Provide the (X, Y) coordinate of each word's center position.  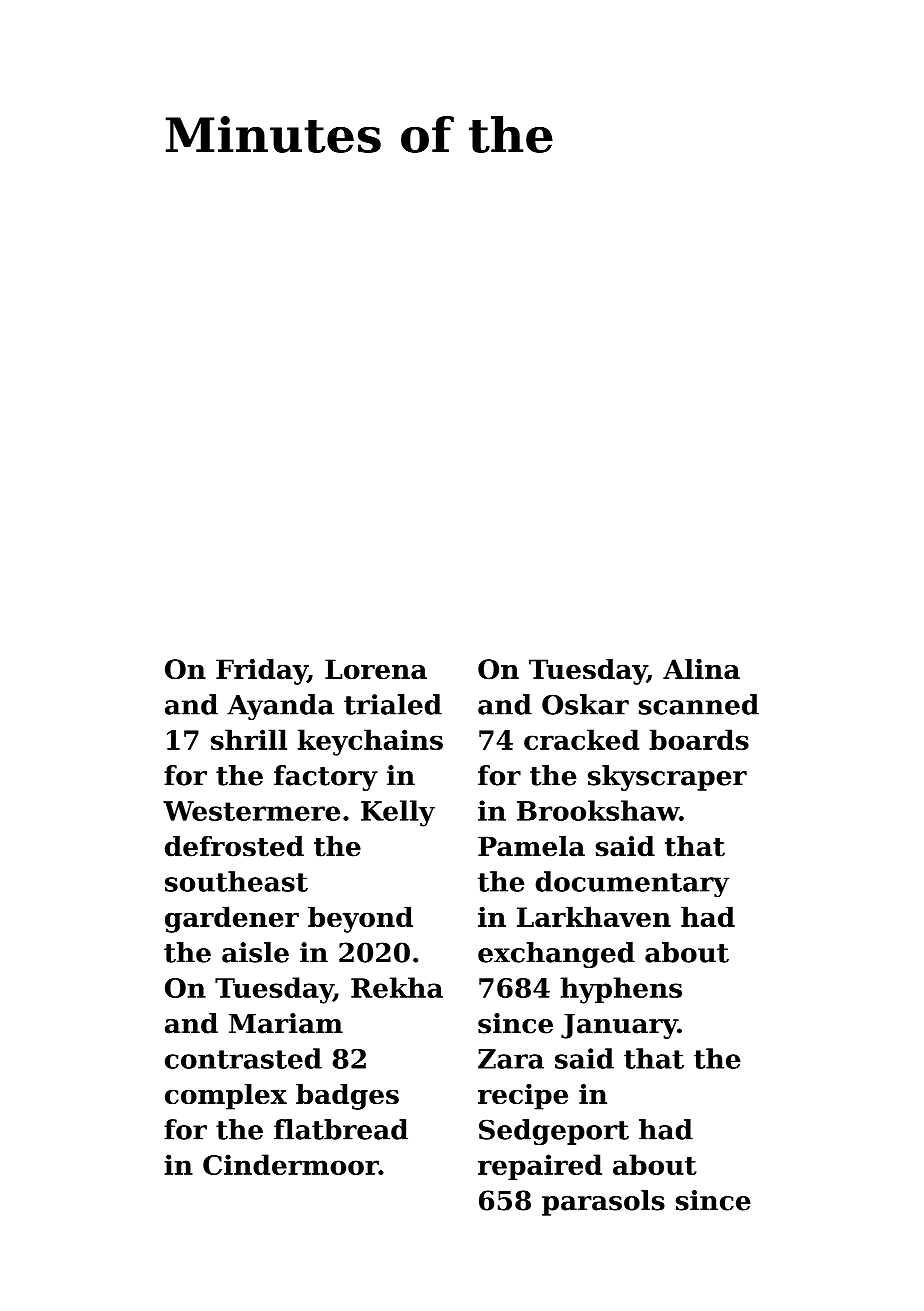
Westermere (251, 811)
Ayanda (280, 707)
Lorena (376, 669)
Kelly (398, 813)
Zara (511, 1059)
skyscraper (667, 778)
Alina (701, 669)
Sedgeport (554, 1132)
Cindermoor (291, 1164)
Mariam (286, 1023)
